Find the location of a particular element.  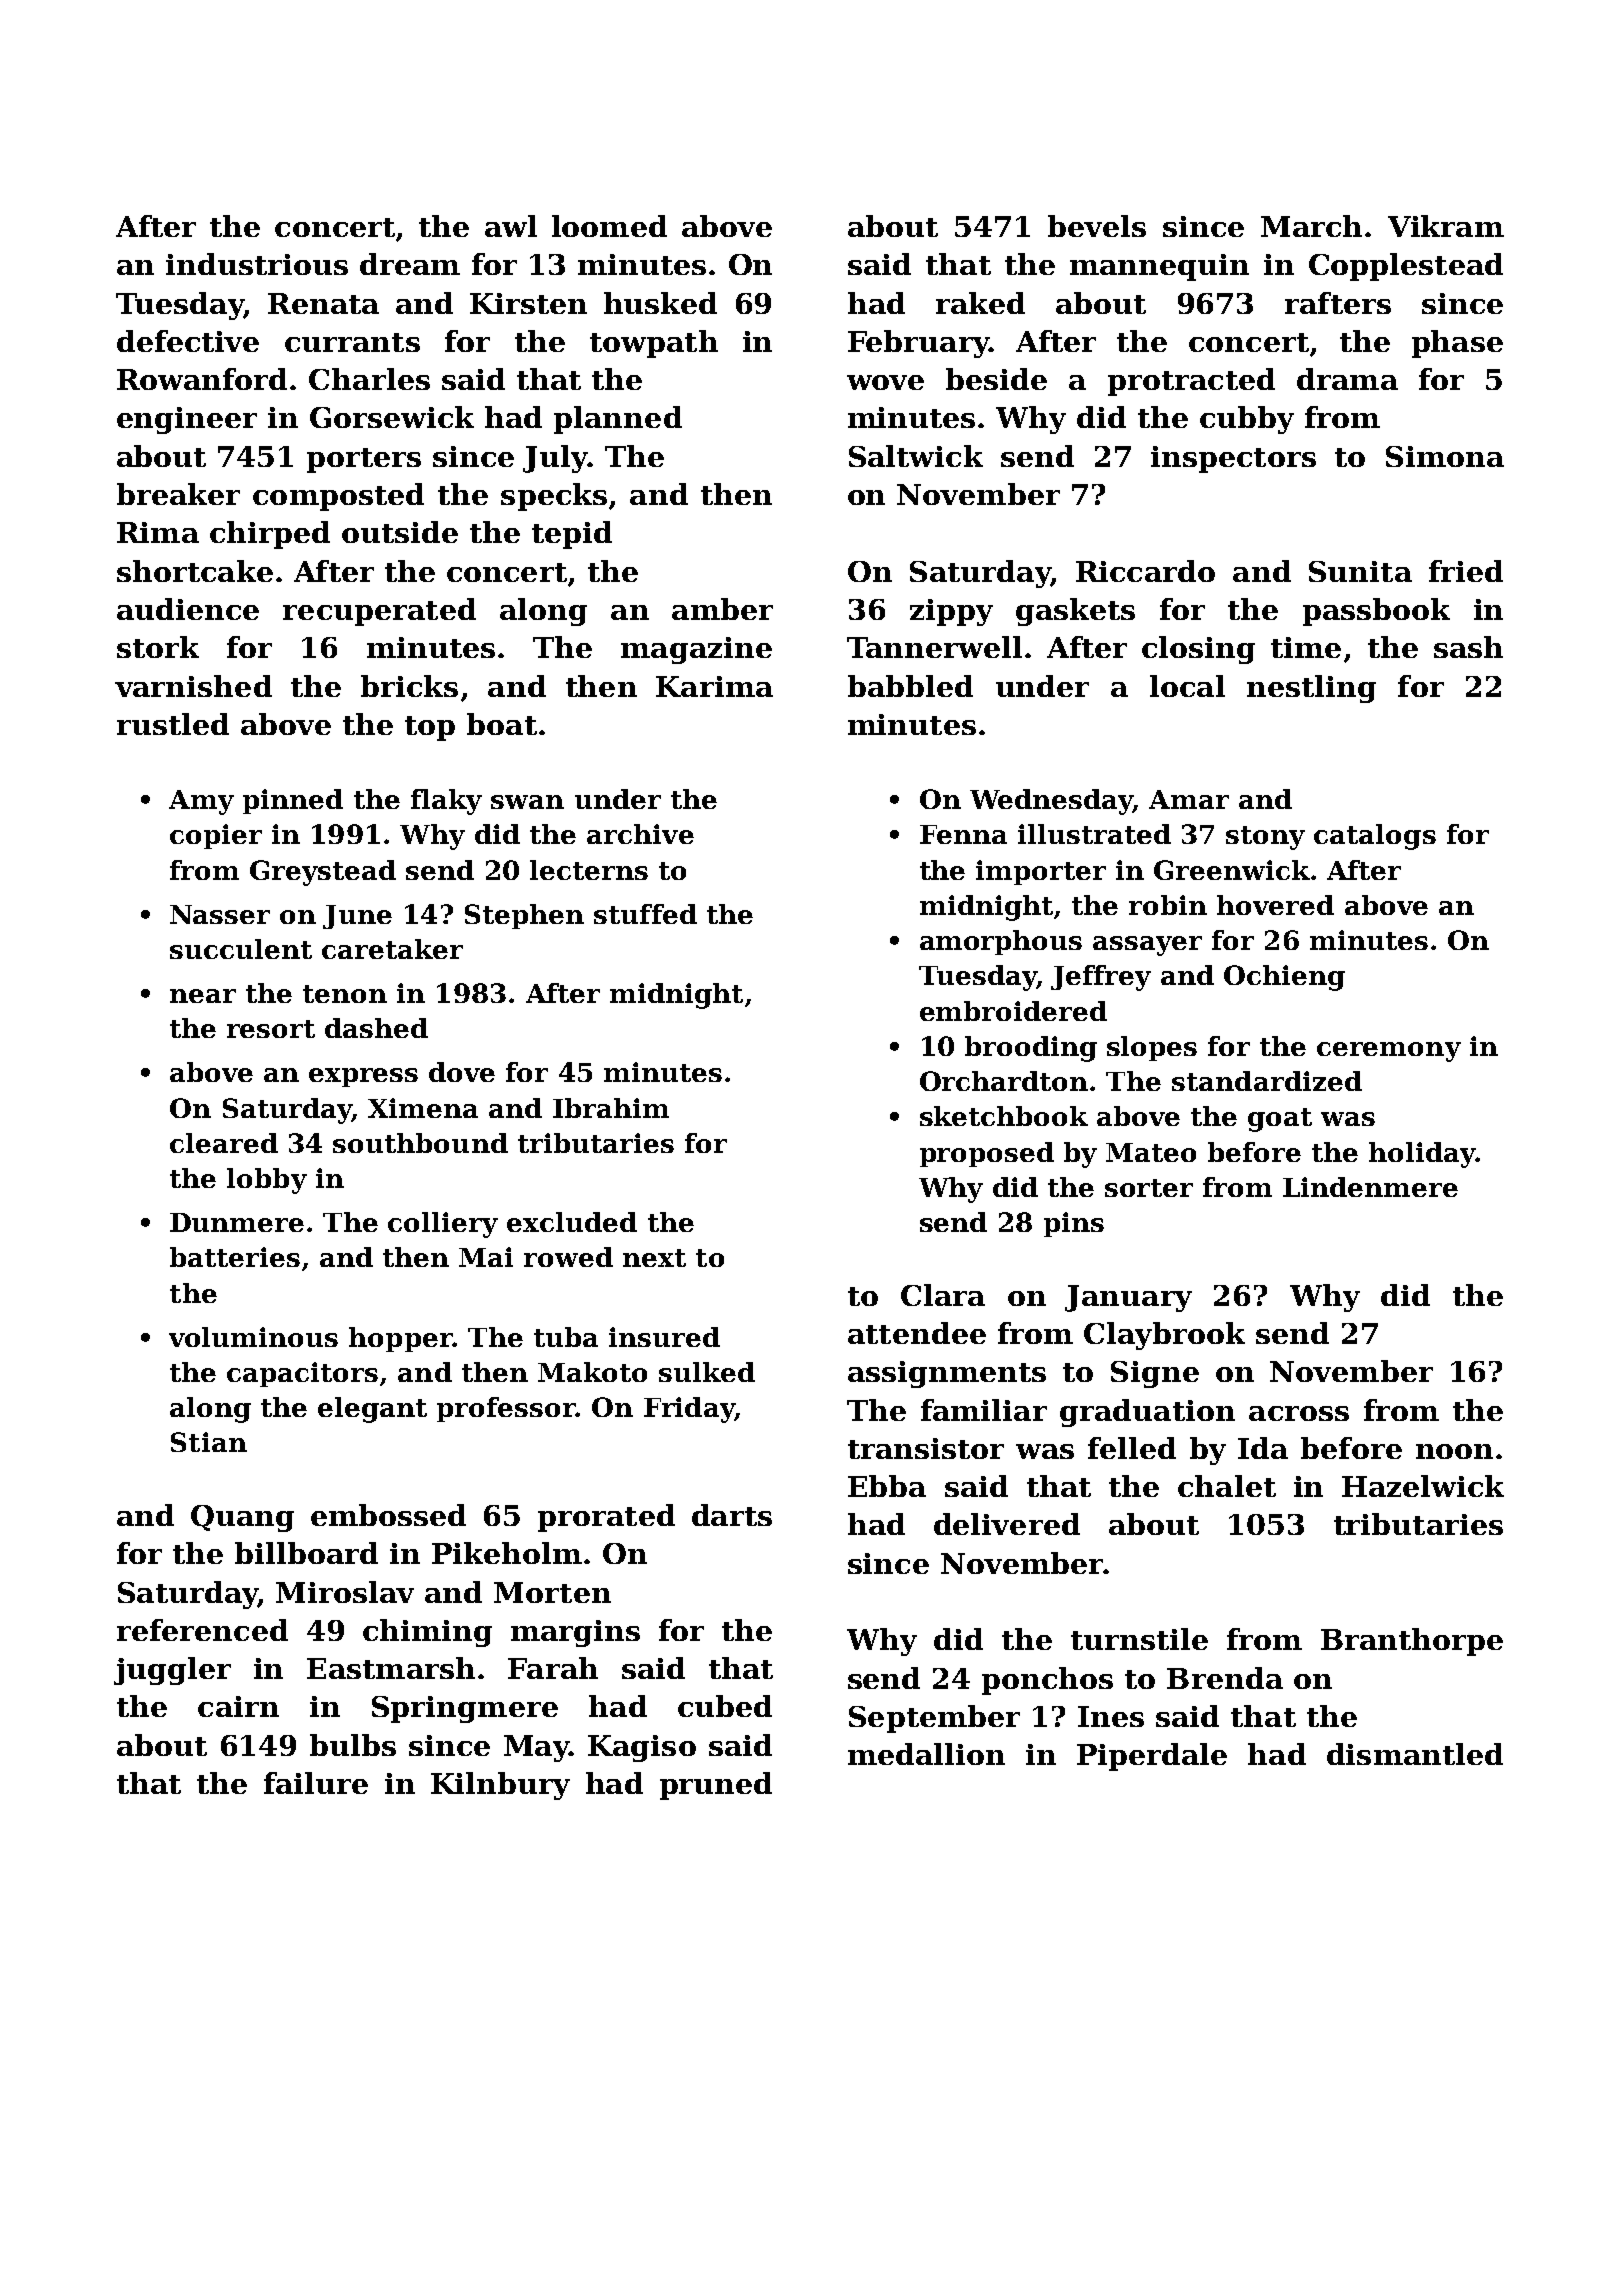

cairn is located at coordinates (238, 1706).
